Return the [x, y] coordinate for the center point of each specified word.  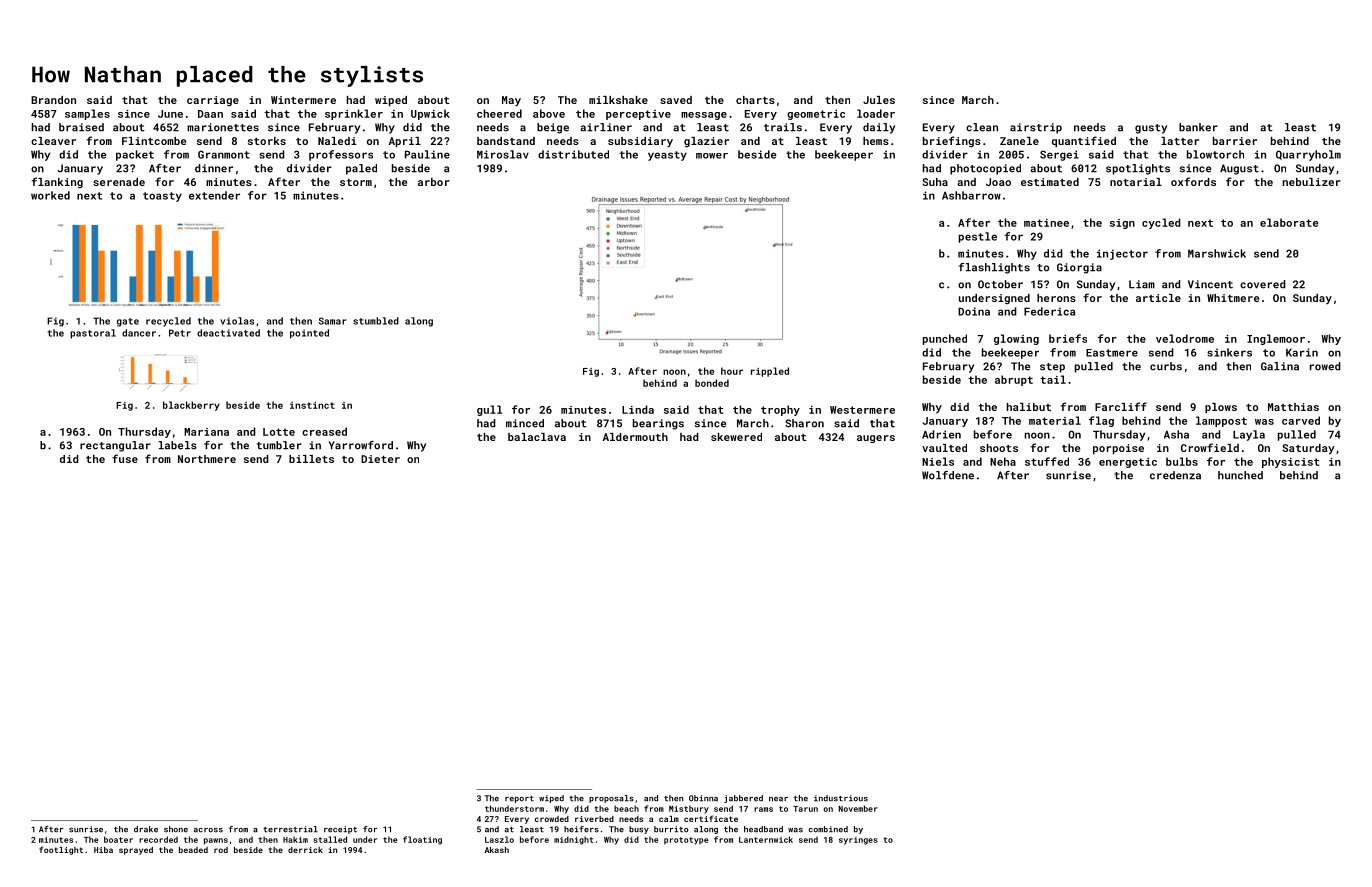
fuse [125, 458]
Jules [879, 100]
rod [221, 850]
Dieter [380, 459]
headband [763, 829]
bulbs [1182, 461]
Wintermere [303, 100]
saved [676, 100]
